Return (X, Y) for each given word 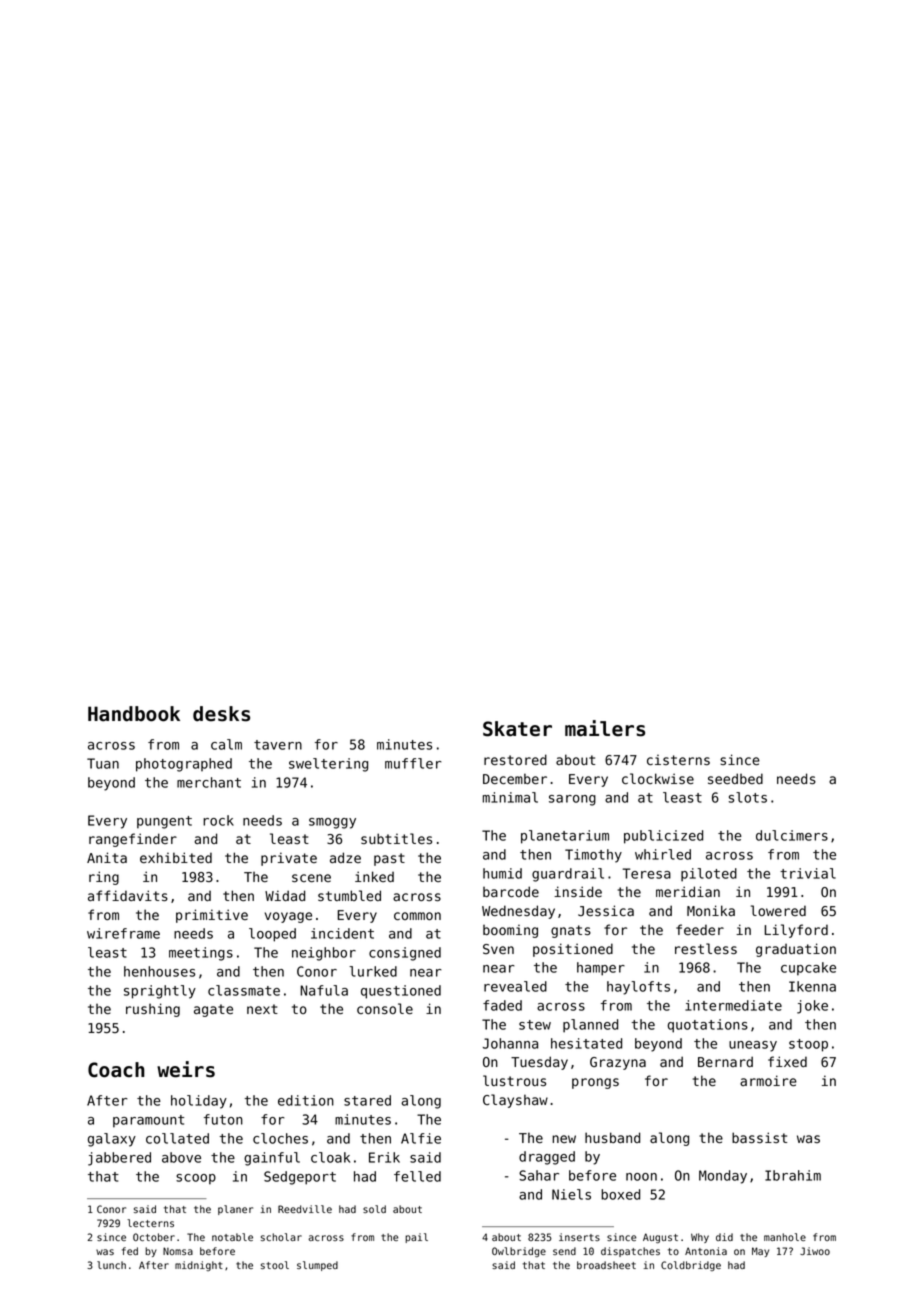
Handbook (134, 714)
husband (612, 1137)
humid (502, 873)
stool (275, 1265)
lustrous (514, 1080)
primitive (212, 916)
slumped (317, 1266)
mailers (605, 728)
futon (223, 1119)
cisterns (678, 760)
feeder (700, 929)
